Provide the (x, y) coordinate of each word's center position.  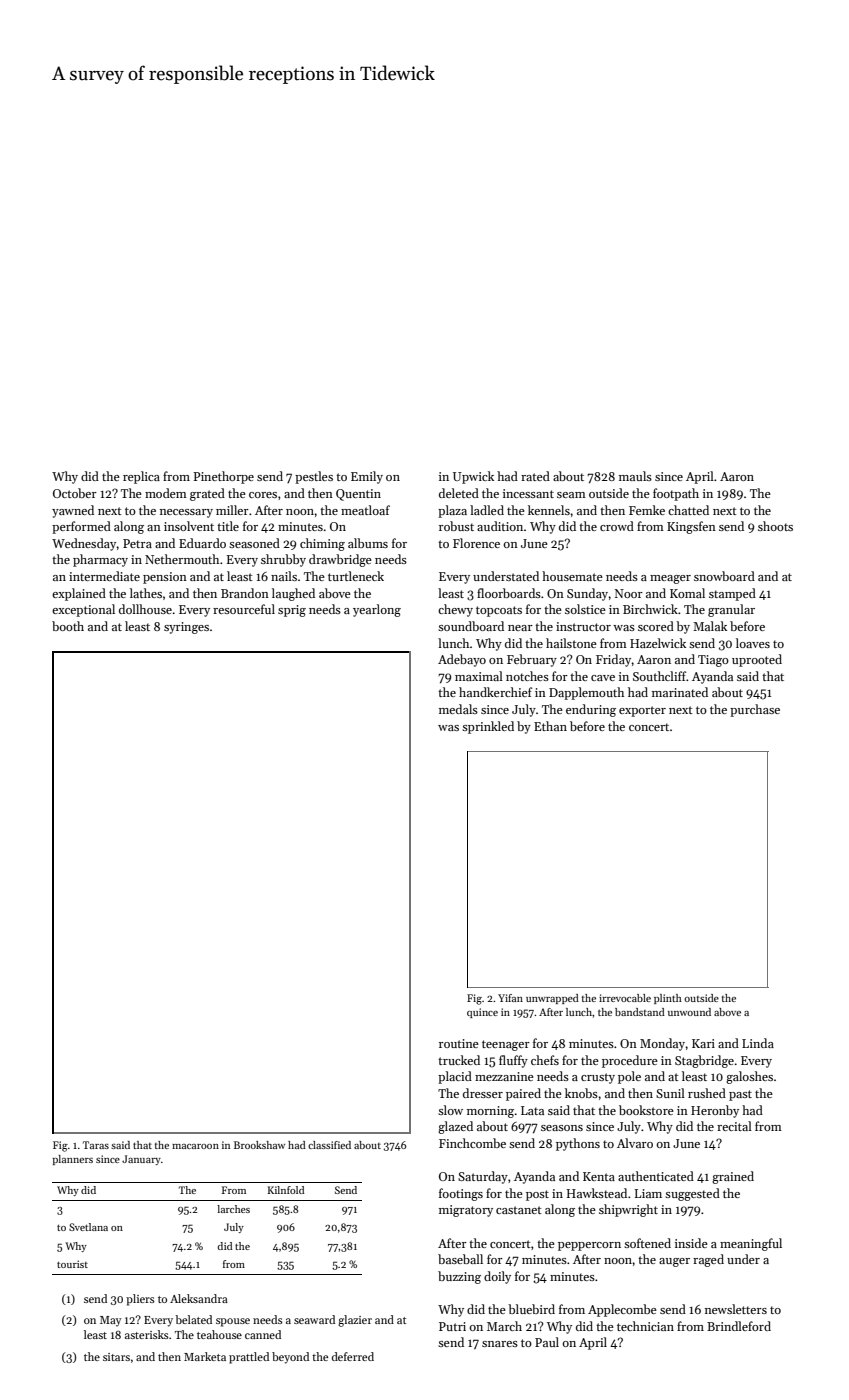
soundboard (471, 626)
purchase (755, 710)
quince (482, 1013)
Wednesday (84, 544)
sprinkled (488, 727)
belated (193, 1319)
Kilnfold (286, 1190)
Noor (629, 593)
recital (734, 1126)
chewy (455, 610)
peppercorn (589, 1246)
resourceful (244, 609)
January (141, 1160)
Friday (614, 660)
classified (329, 1145)
